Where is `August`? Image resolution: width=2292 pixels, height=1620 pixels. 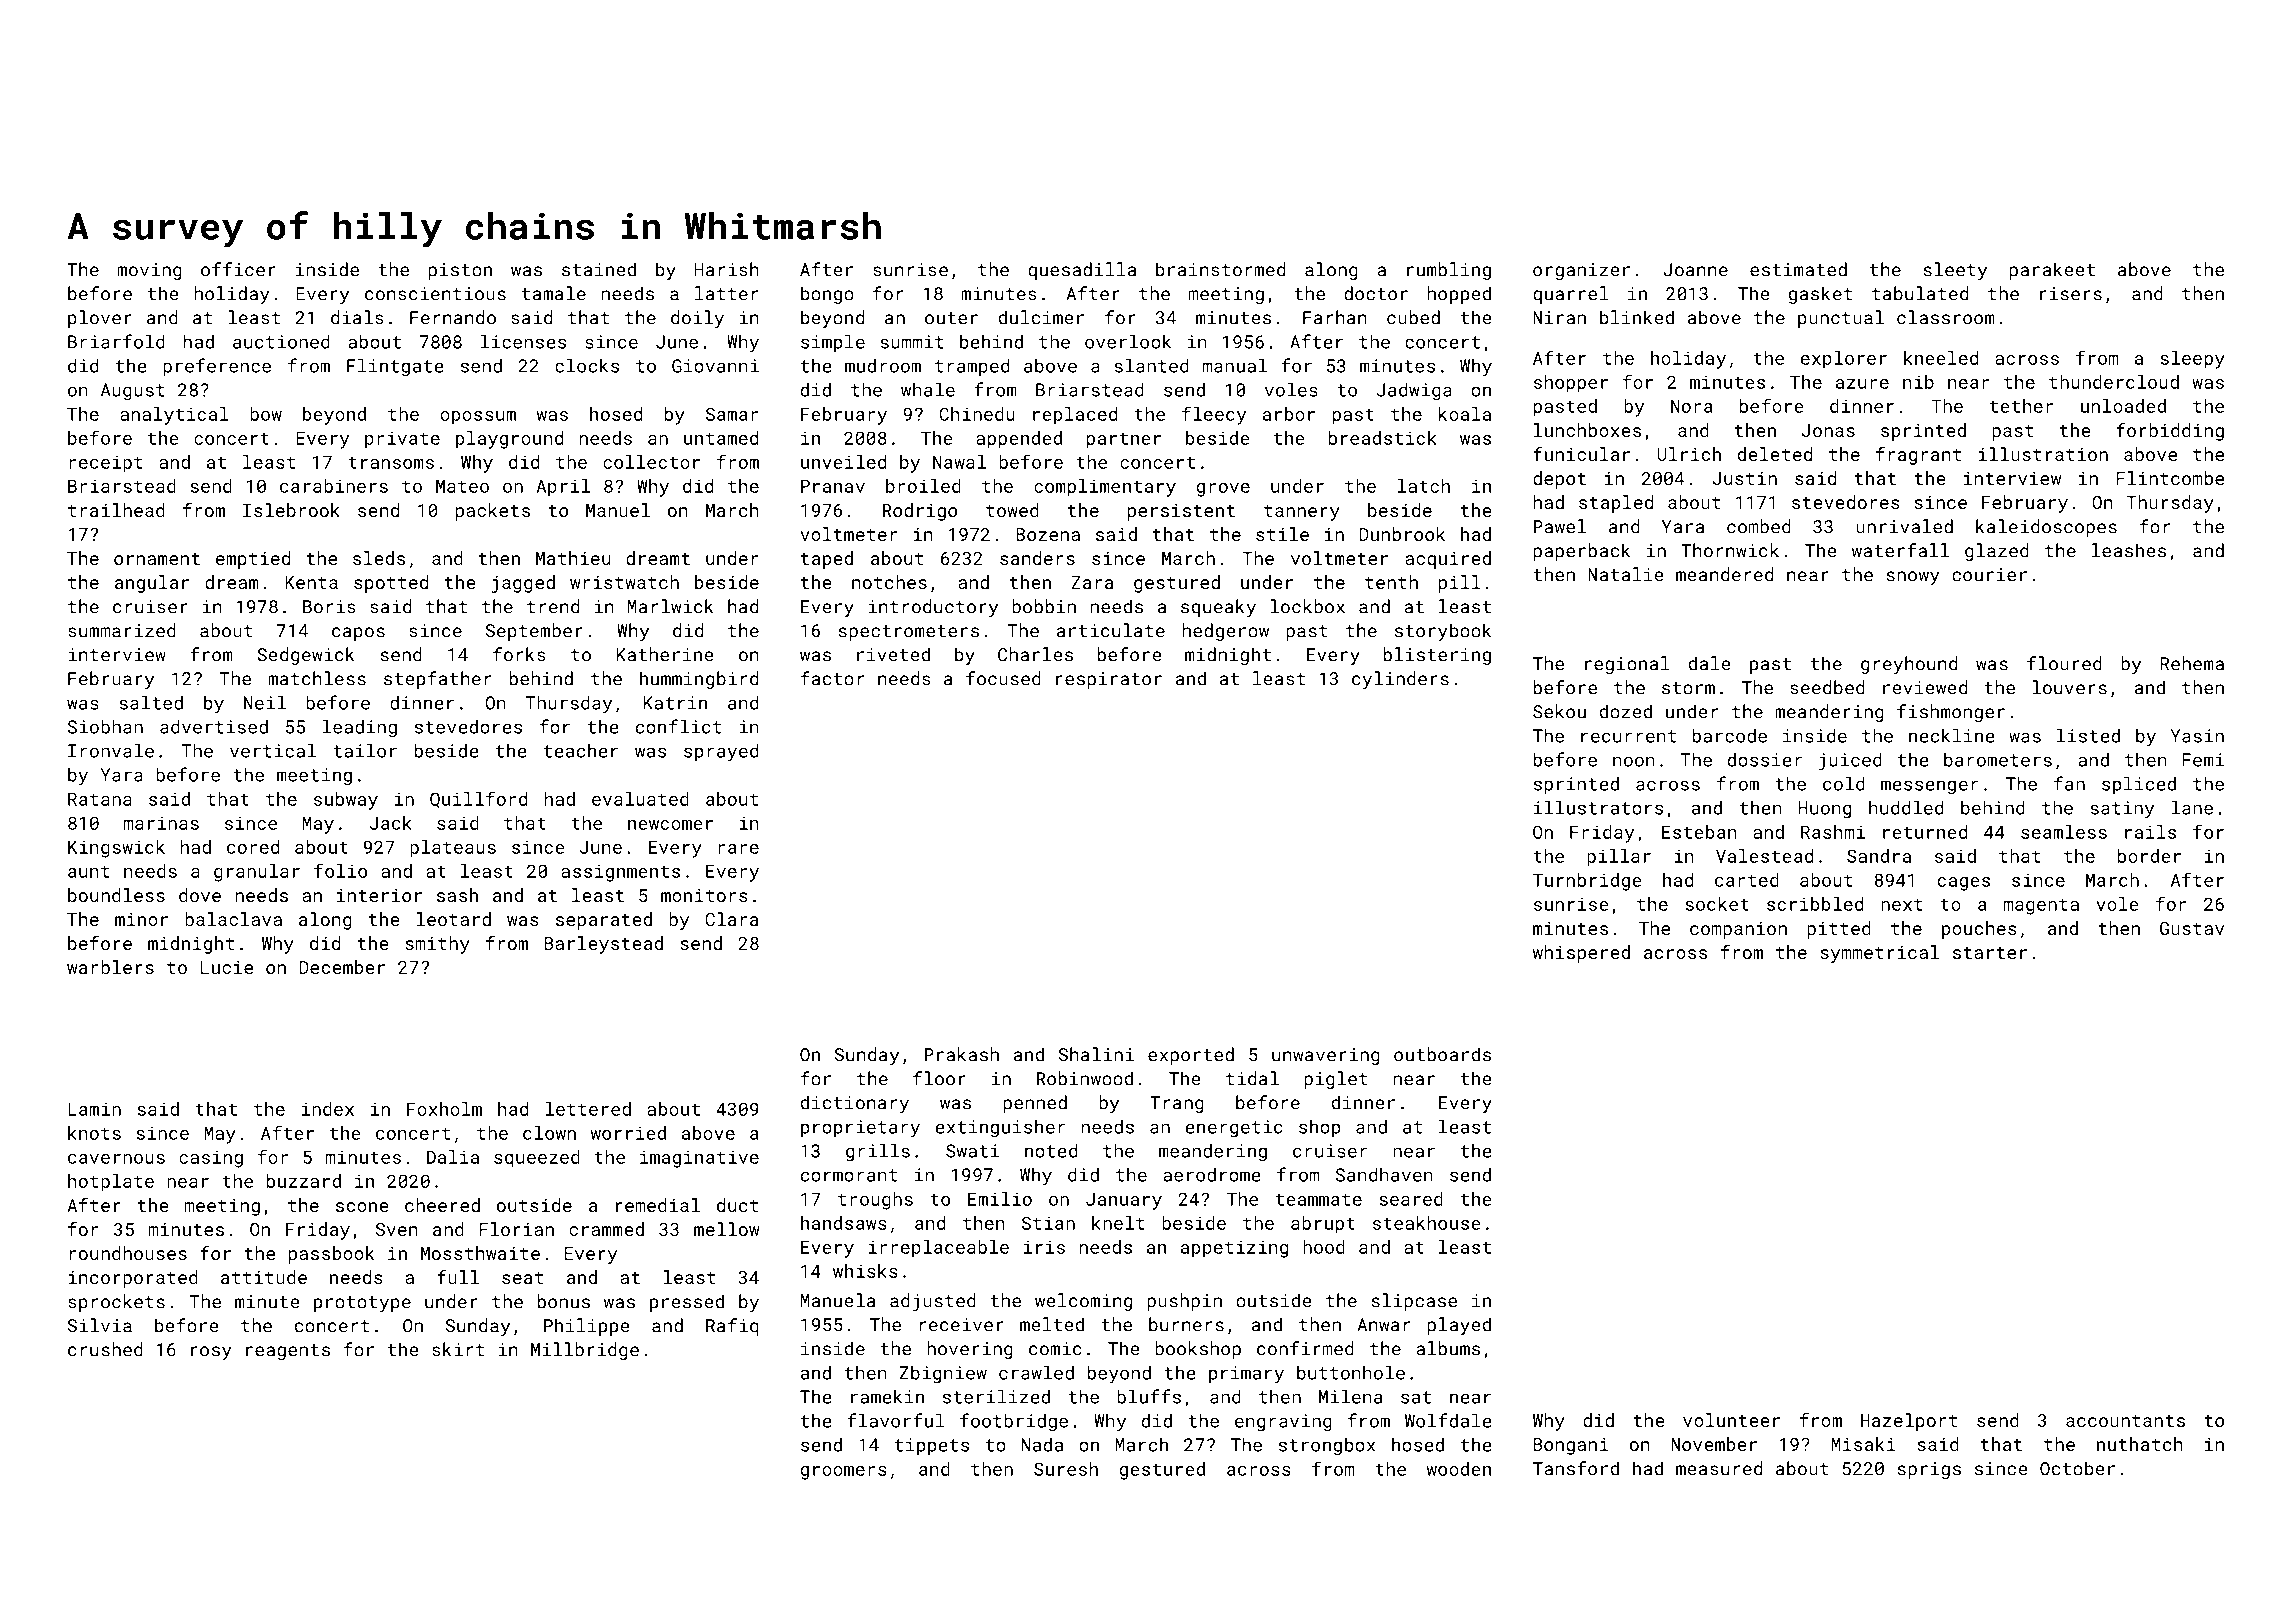
August is located at coordinates (133, 392).
